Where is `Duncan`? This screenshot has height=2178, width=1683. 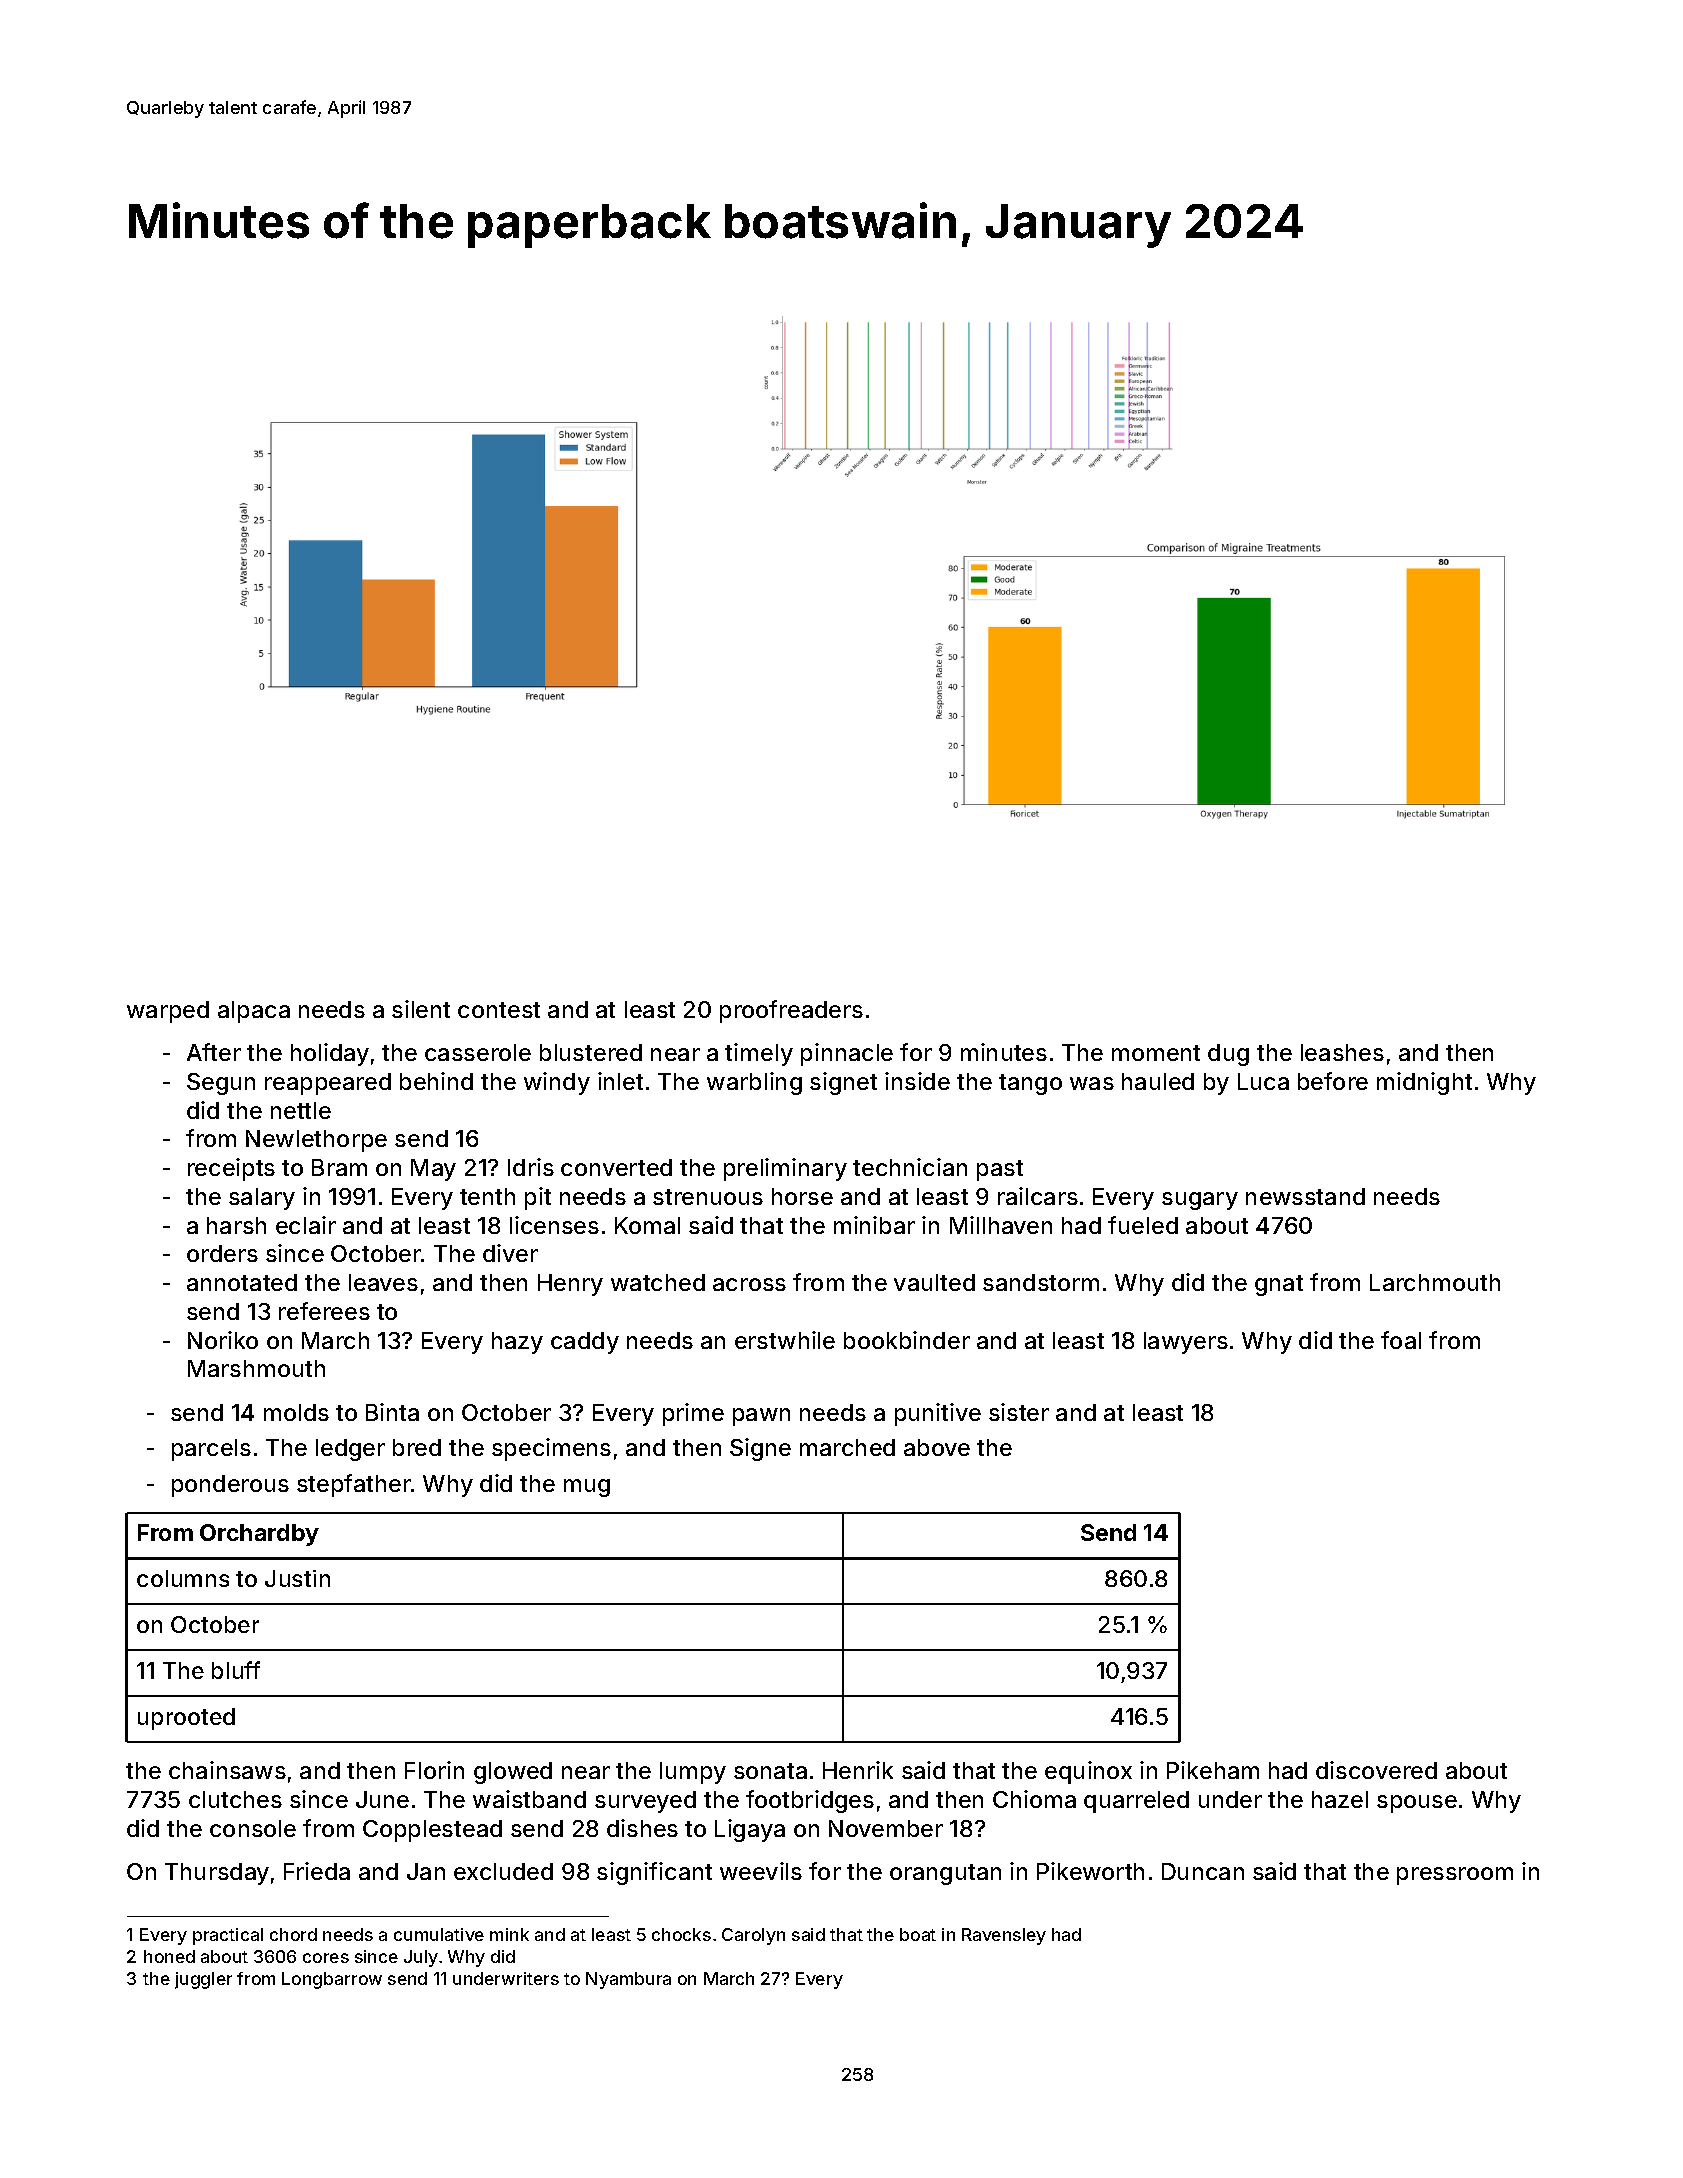 Duncan is located at coordinates (1203, 1871).
